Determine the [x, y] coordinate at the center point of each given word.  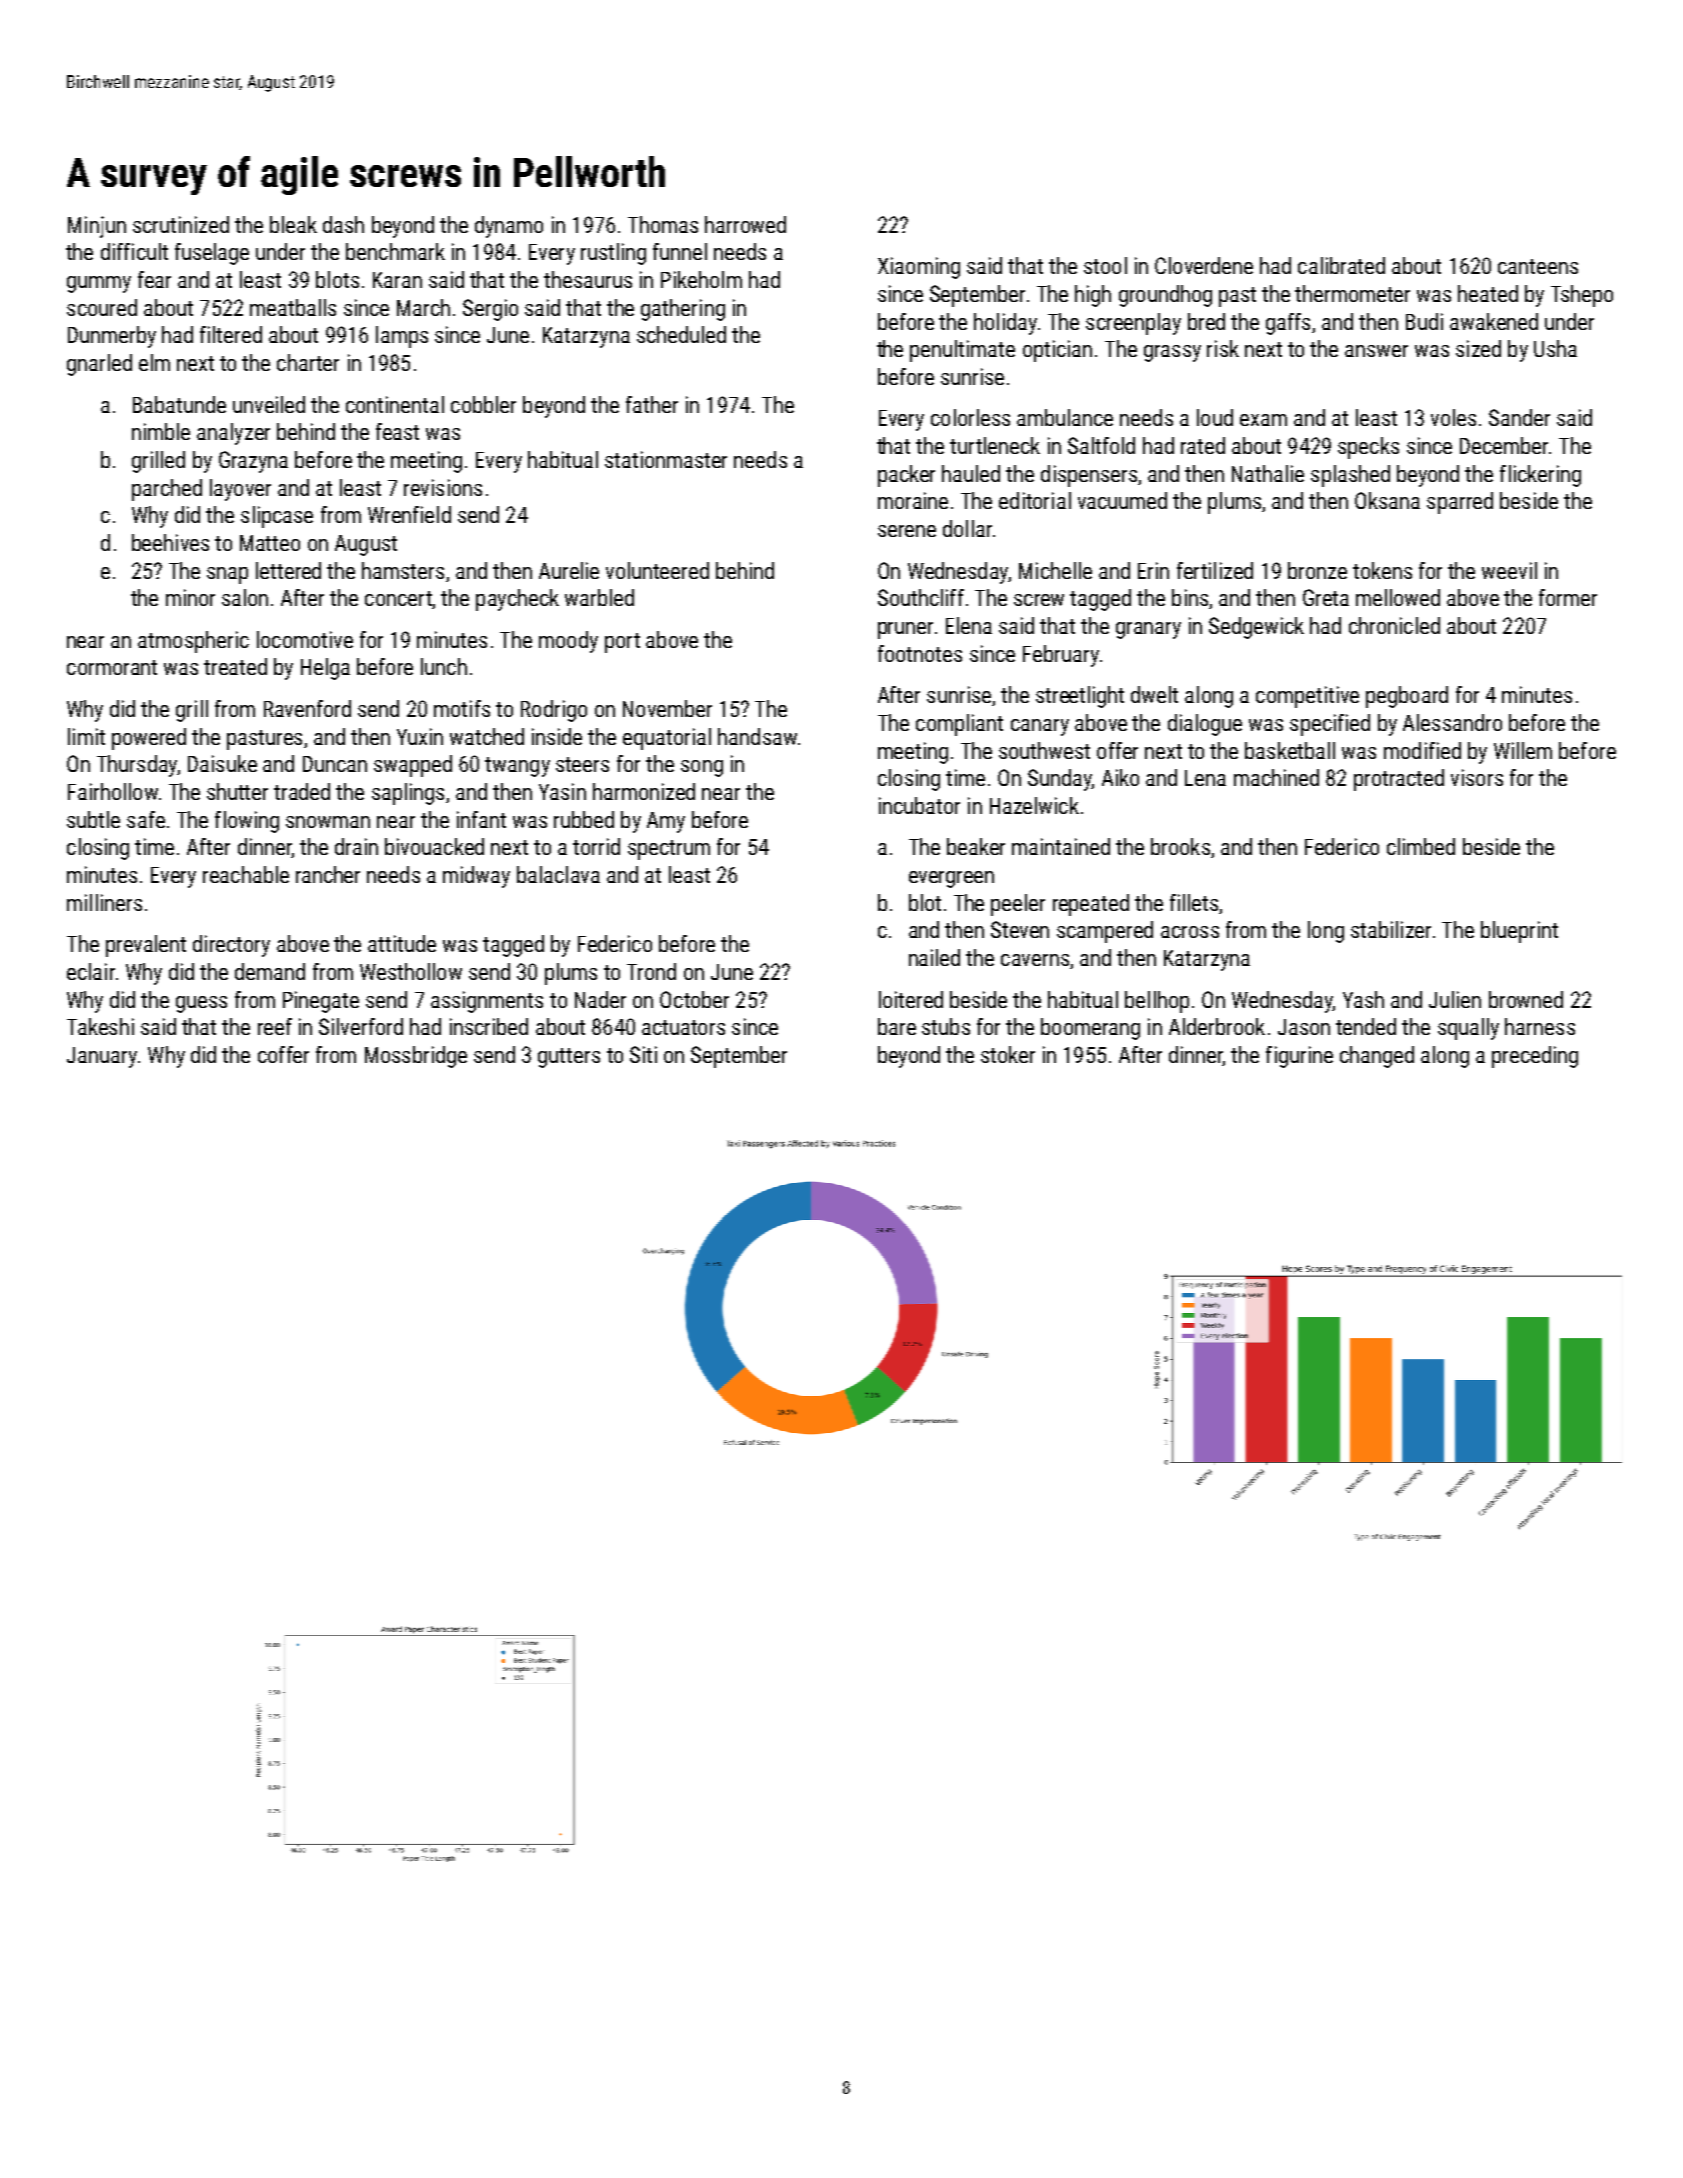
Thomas [663, 224]
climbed [1421, 846]
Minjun [97, 227]
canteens [1538, 266]
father [652, 404]
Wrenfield [409, 514]
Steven [1020, 929]
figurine [1299, 1057]
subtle [93, 819]
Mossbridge [416, 1057]
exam [1263, 420]
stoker [1008, 1054]
